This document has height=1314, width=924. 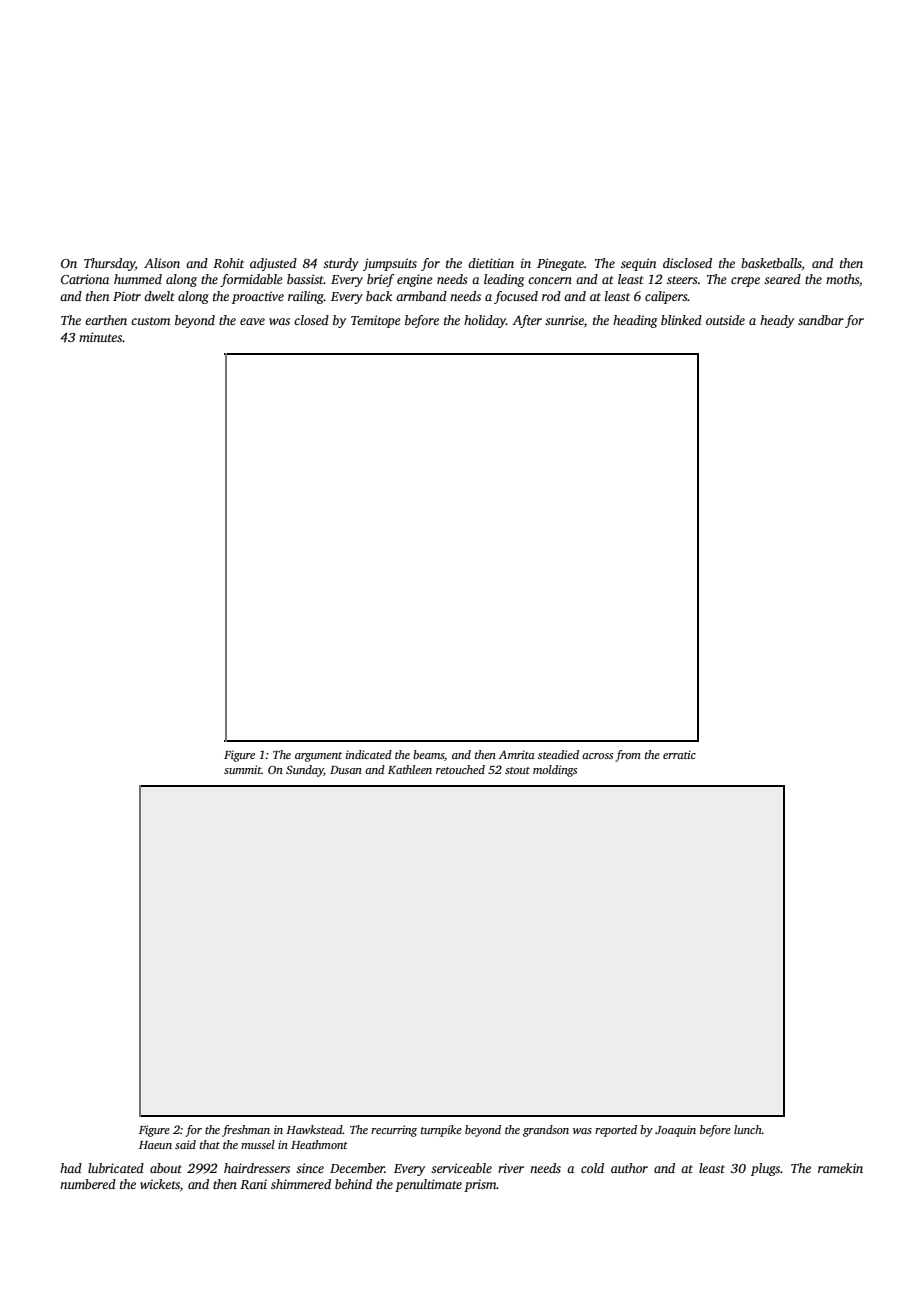 I want to click on summit, so click(x=242, y=769).
